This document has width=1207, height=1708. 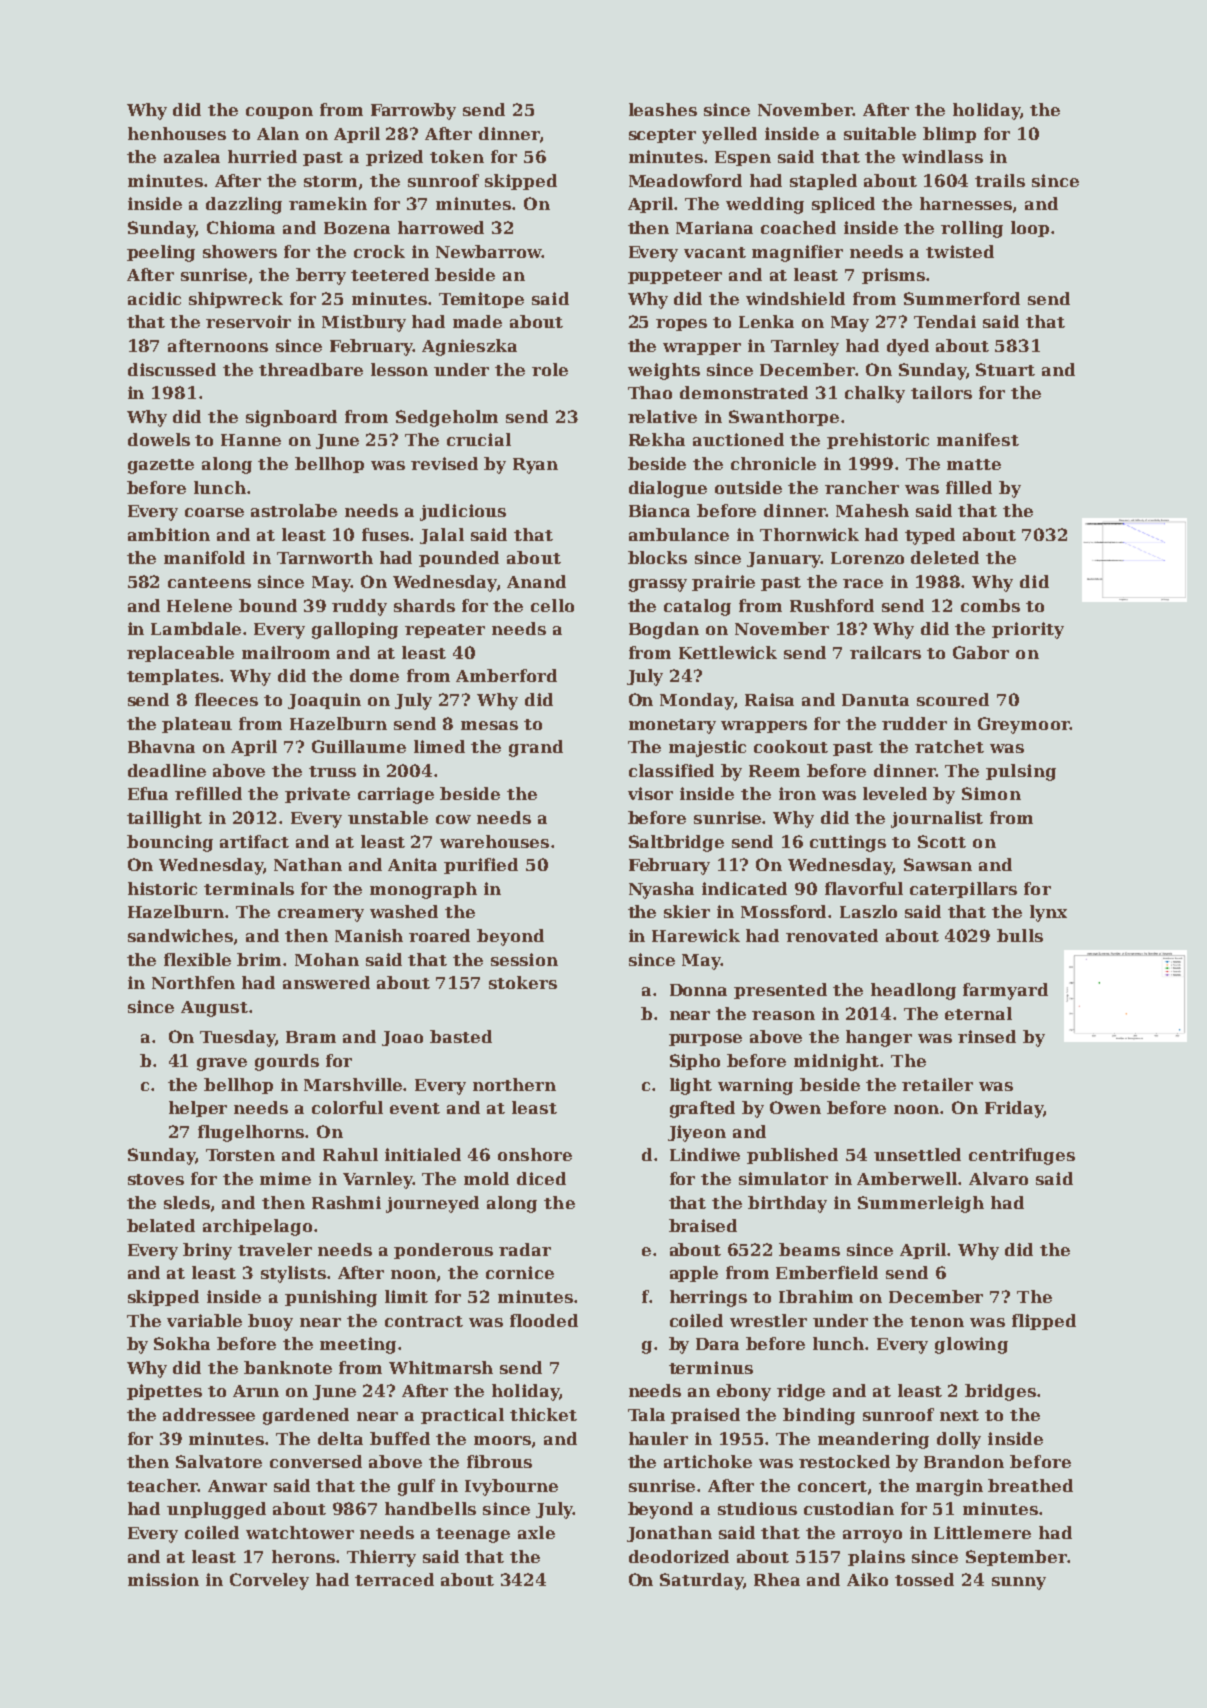 I want to click on eternal, so click(x=978, y=1013).
